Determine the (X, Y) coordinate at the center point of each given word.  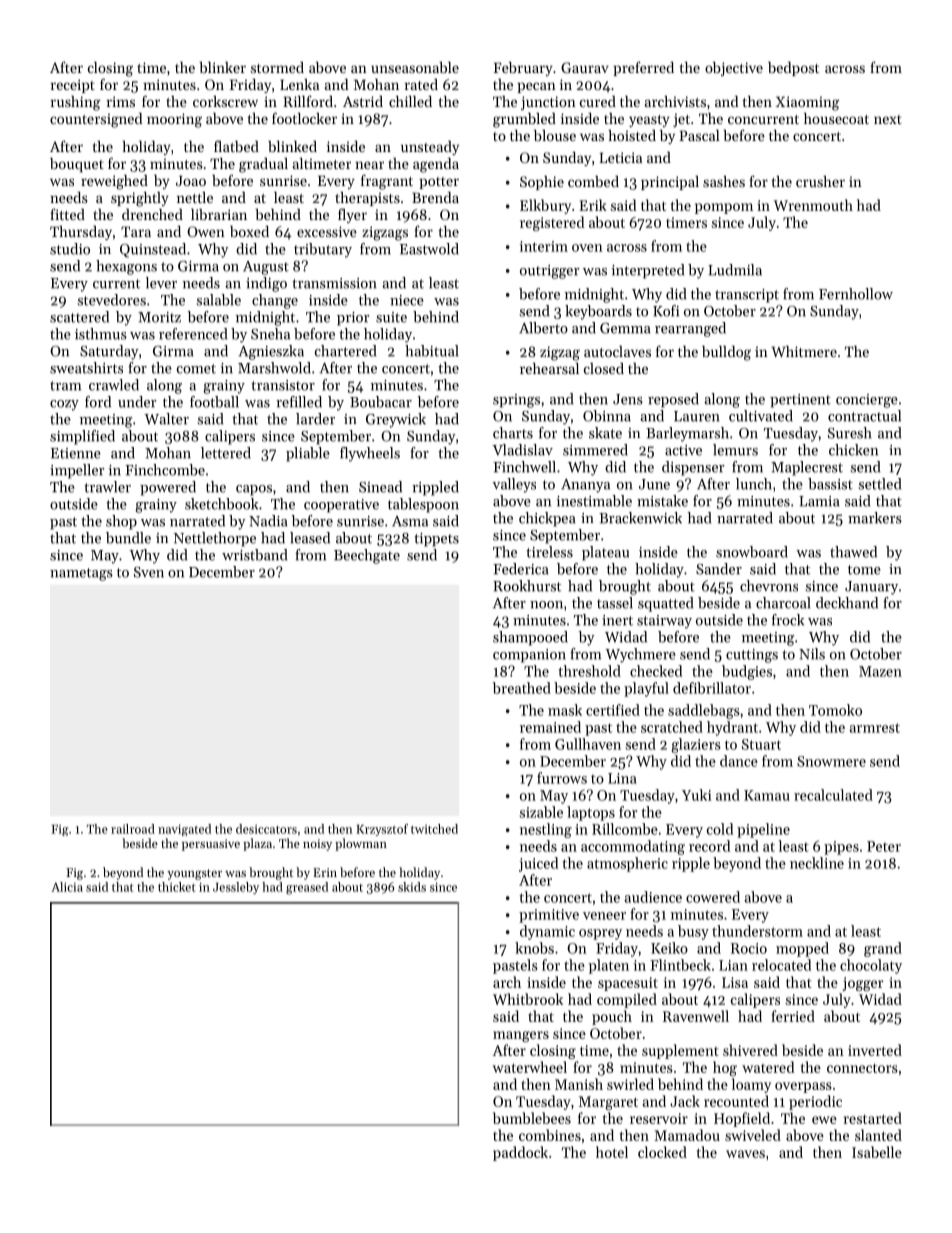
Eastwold (429, 249)
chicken (853, 450)
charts (513, 433)
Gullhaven (588, 744)
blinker (222, 67)
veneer (604, 916)
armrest (875, 728)
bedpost (793, 69)
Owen (206, 231)
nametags (81, 574)
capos (254, 490)
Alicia (67, 887)
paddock (520, 1153)
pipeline (763, 830)
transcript (747, 296)
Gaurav (585, 67)
